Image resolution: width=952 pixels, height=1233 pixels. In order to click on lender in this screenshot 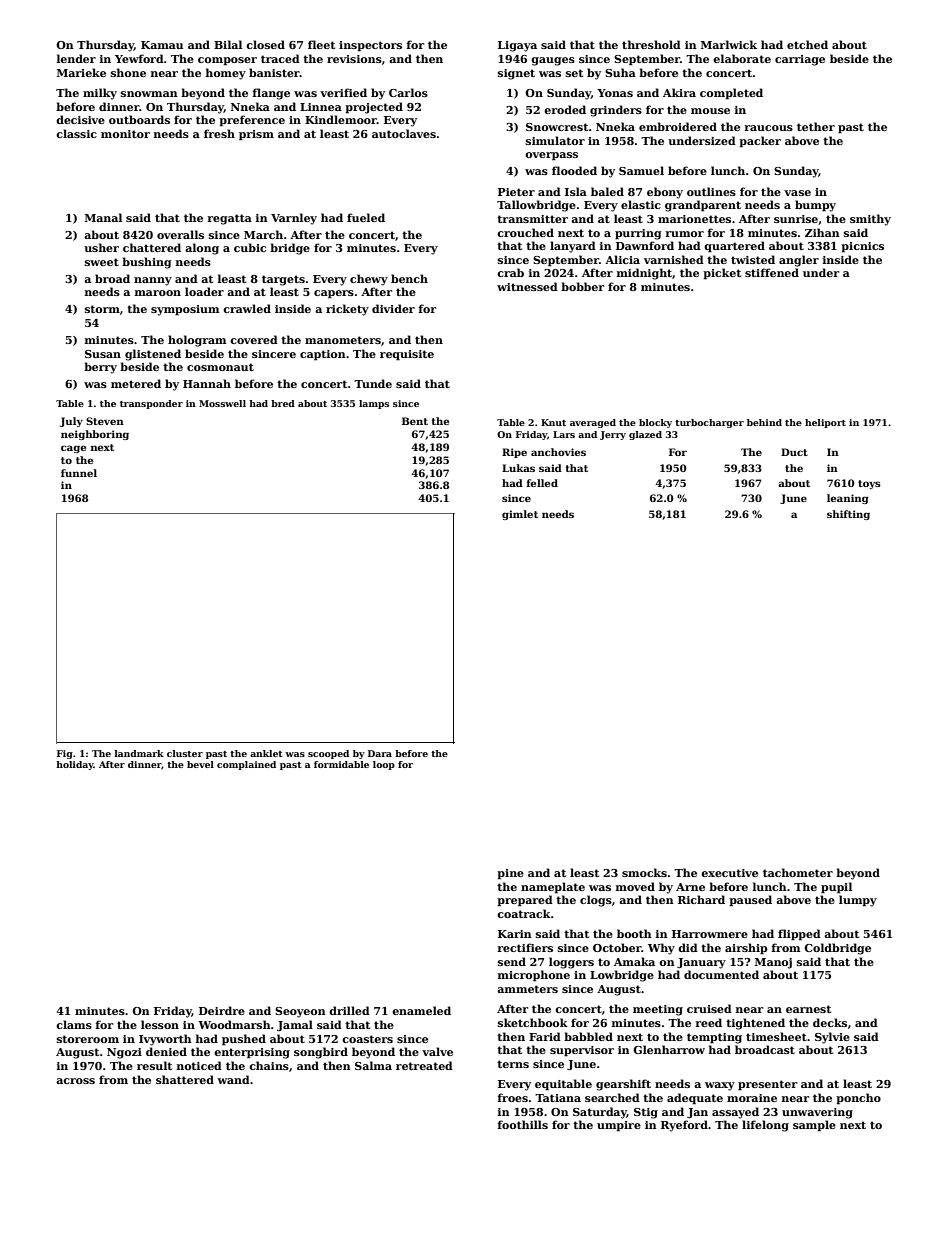, I will do `click(76, 58)`.
